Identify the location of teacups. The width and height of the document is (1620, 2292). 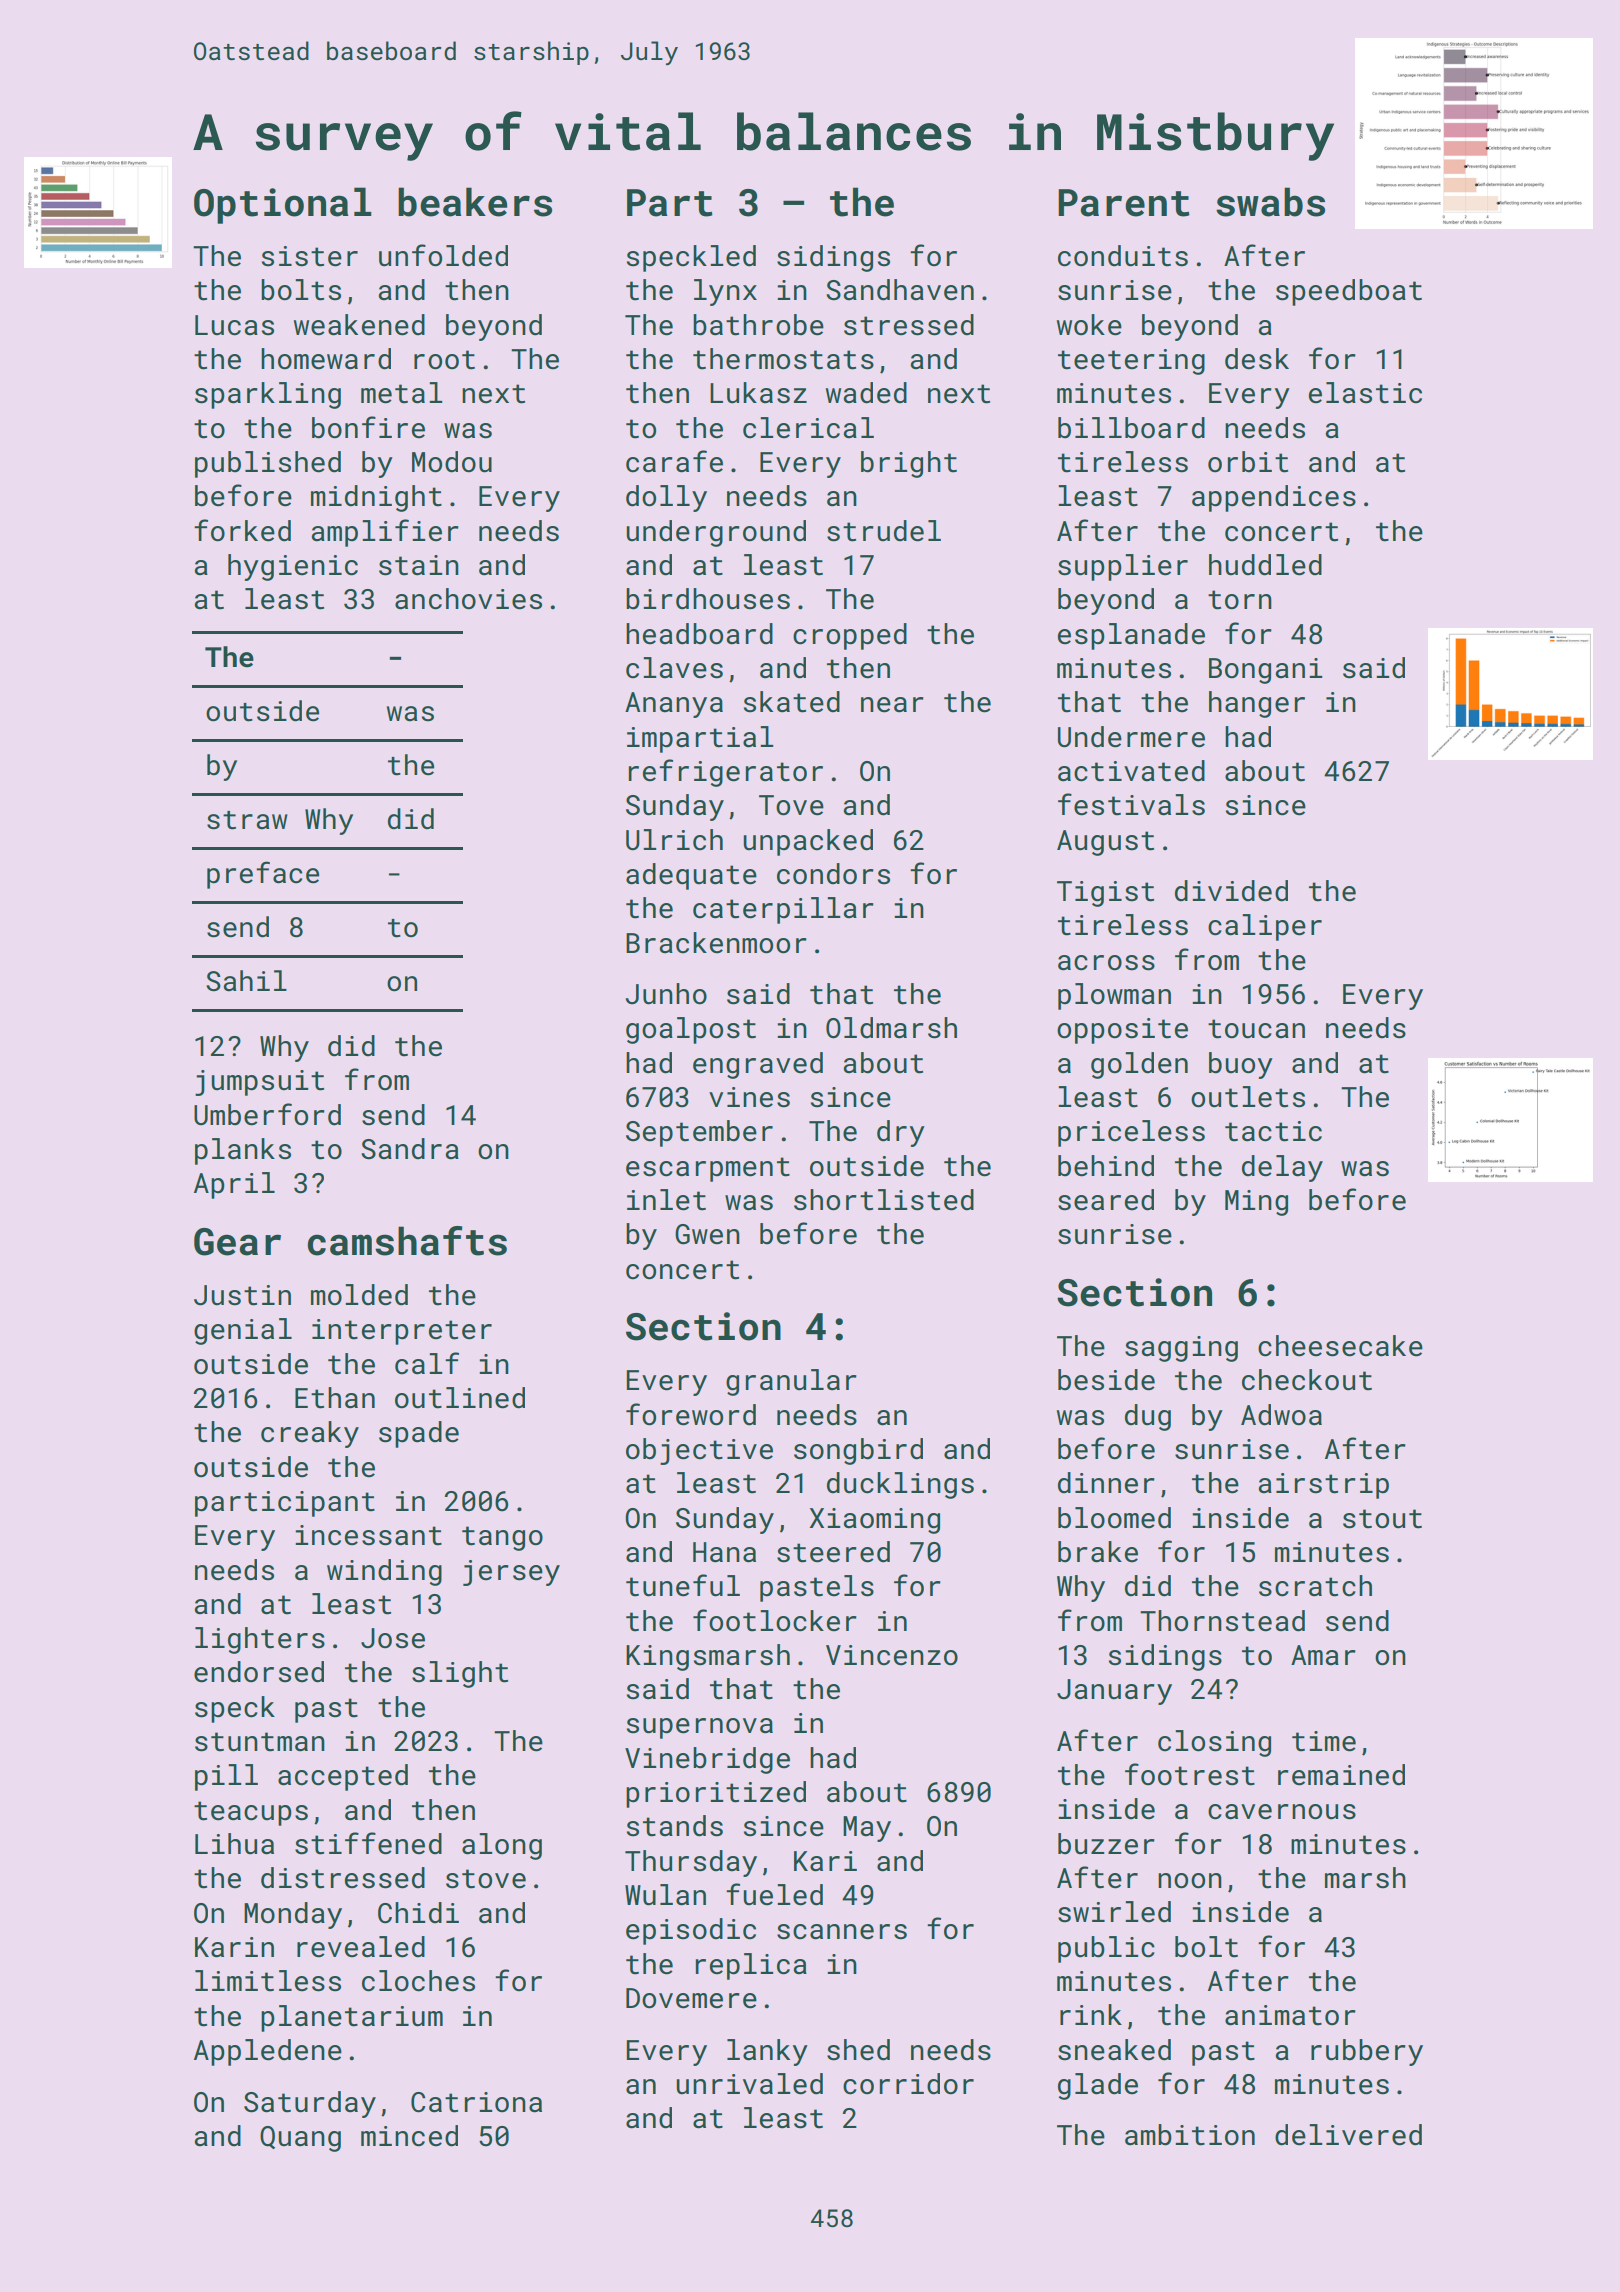
(251, 1813).
